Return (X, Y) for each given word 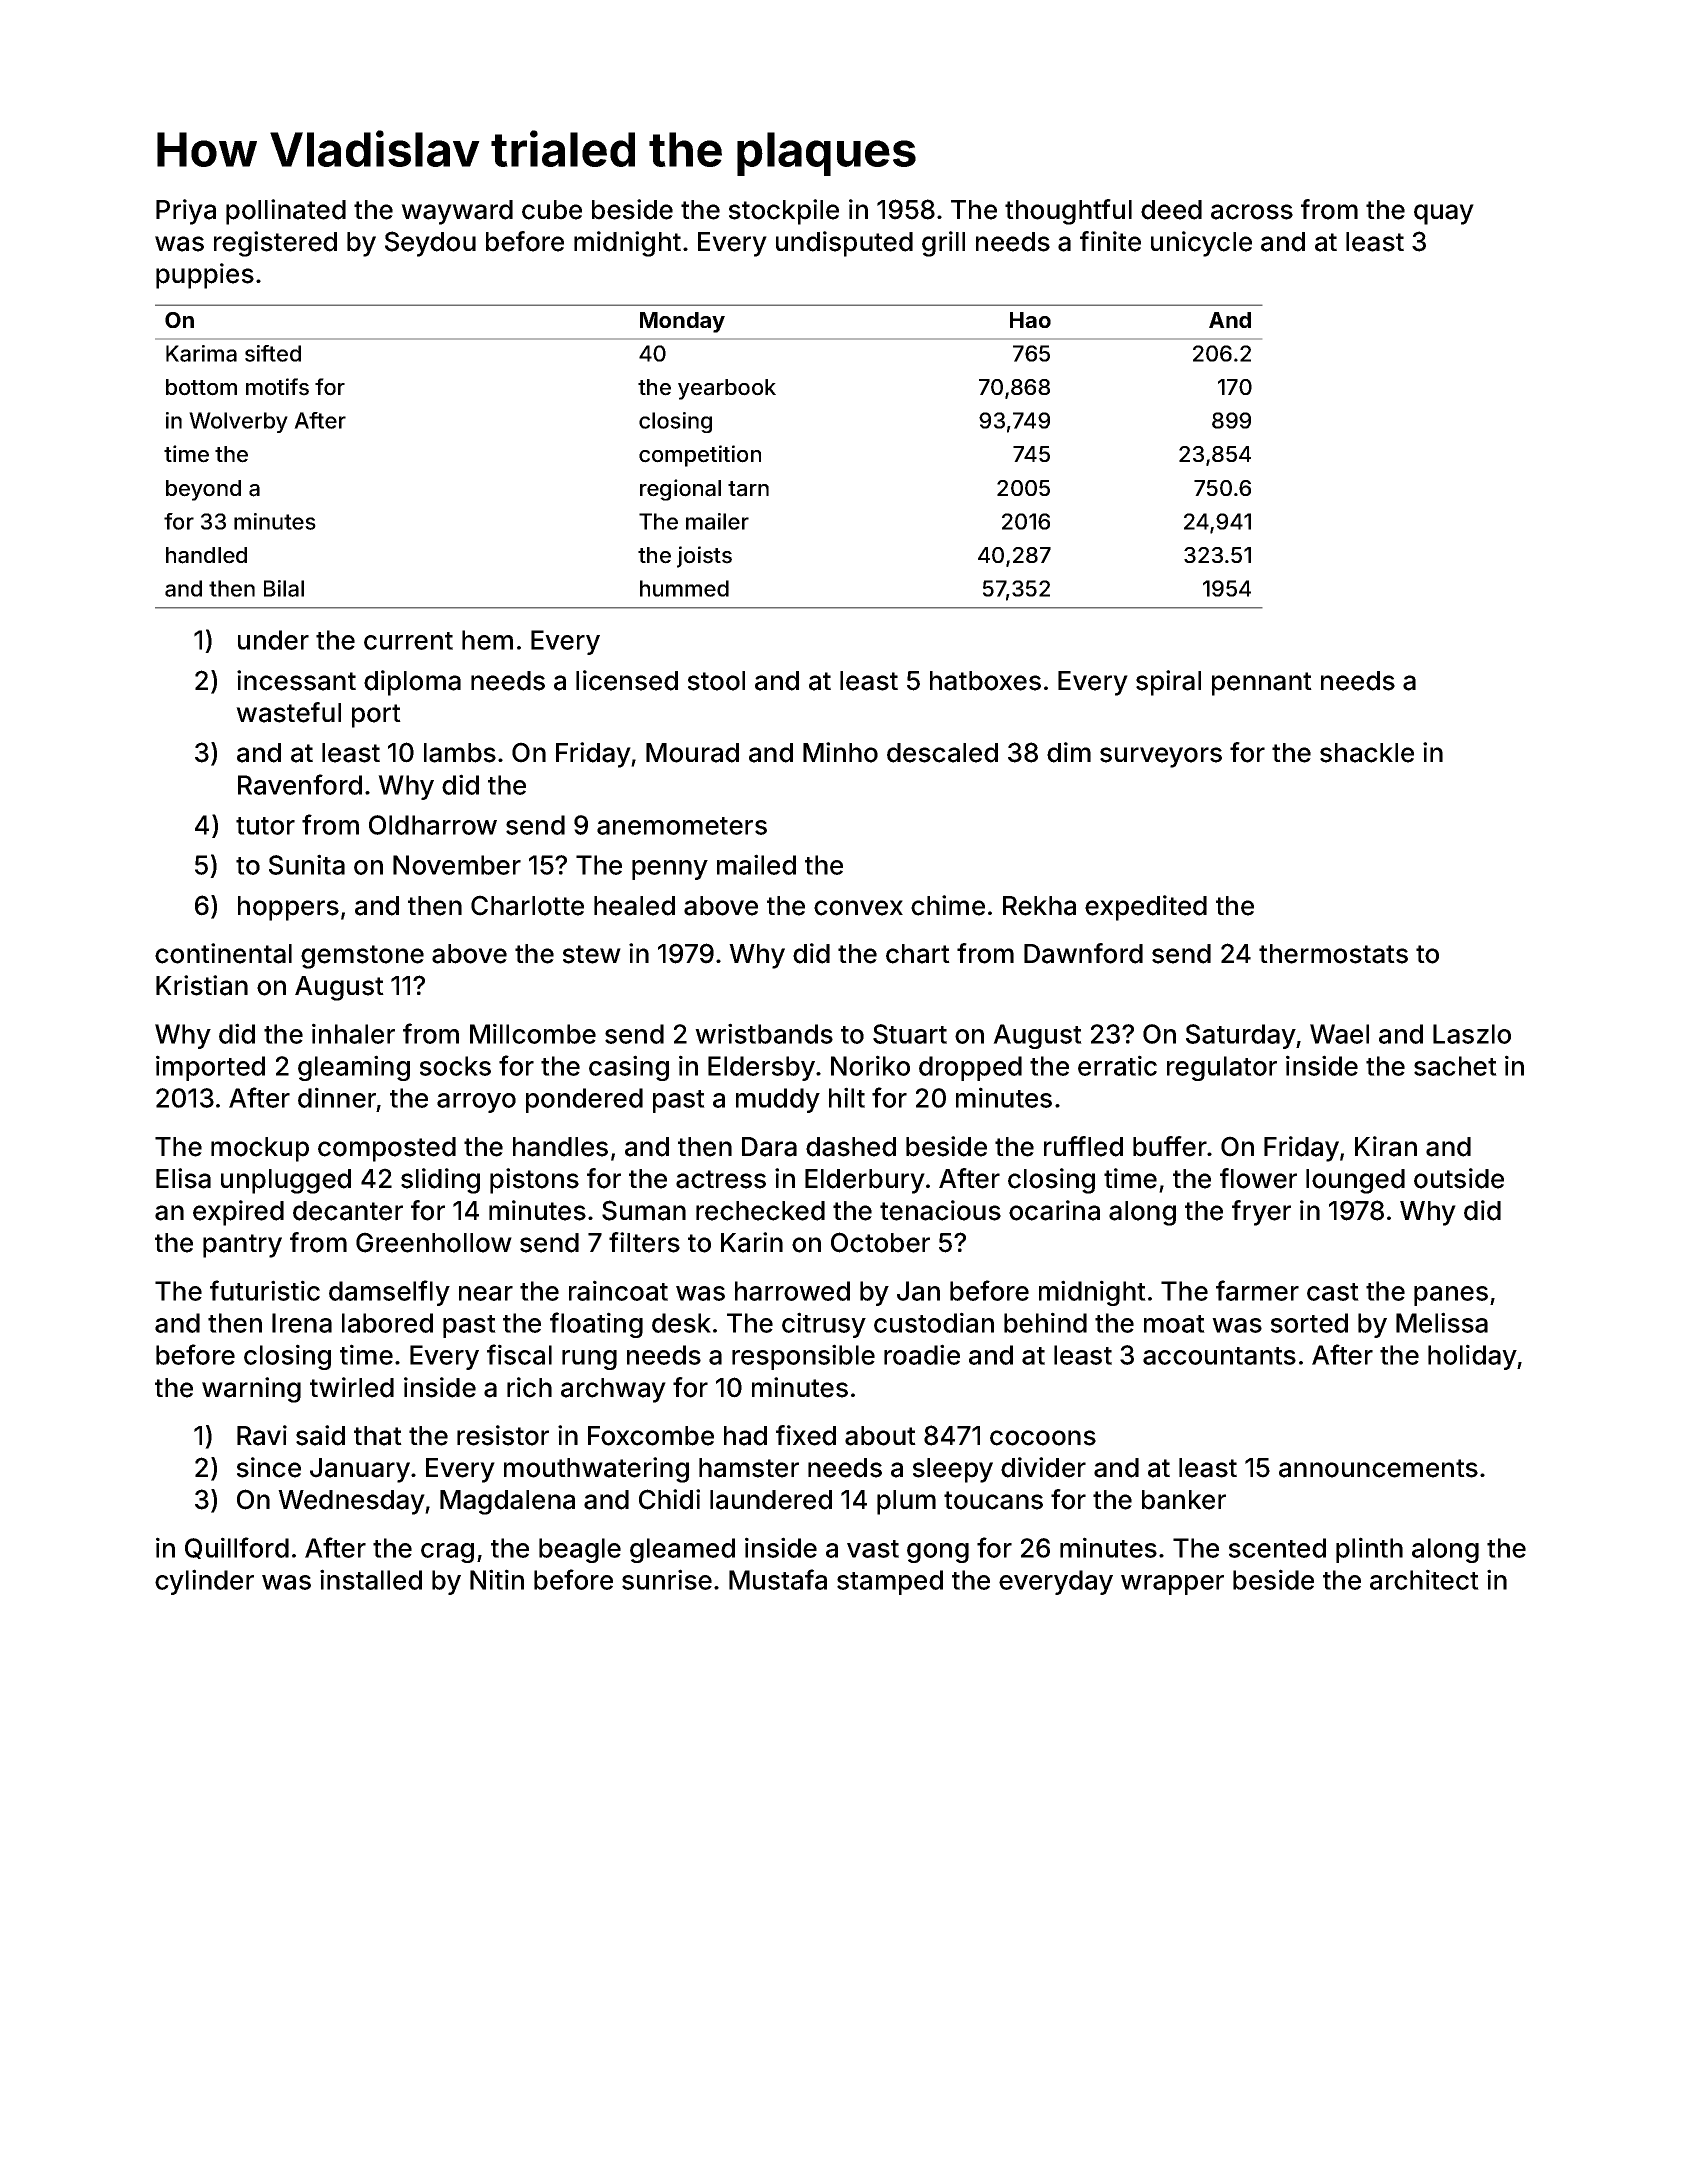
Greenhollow (434, 1242)
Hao (1030, 320)
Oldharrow (433, 825)
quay (1444, 214)
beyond (203, 490)
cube (552, 210)
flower (1258, 1178)
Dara (769, 1147)
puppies (205, 276)
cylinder (204, 1582)
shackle (1367, 753)
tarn (748, 489)
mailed (756, 864)
